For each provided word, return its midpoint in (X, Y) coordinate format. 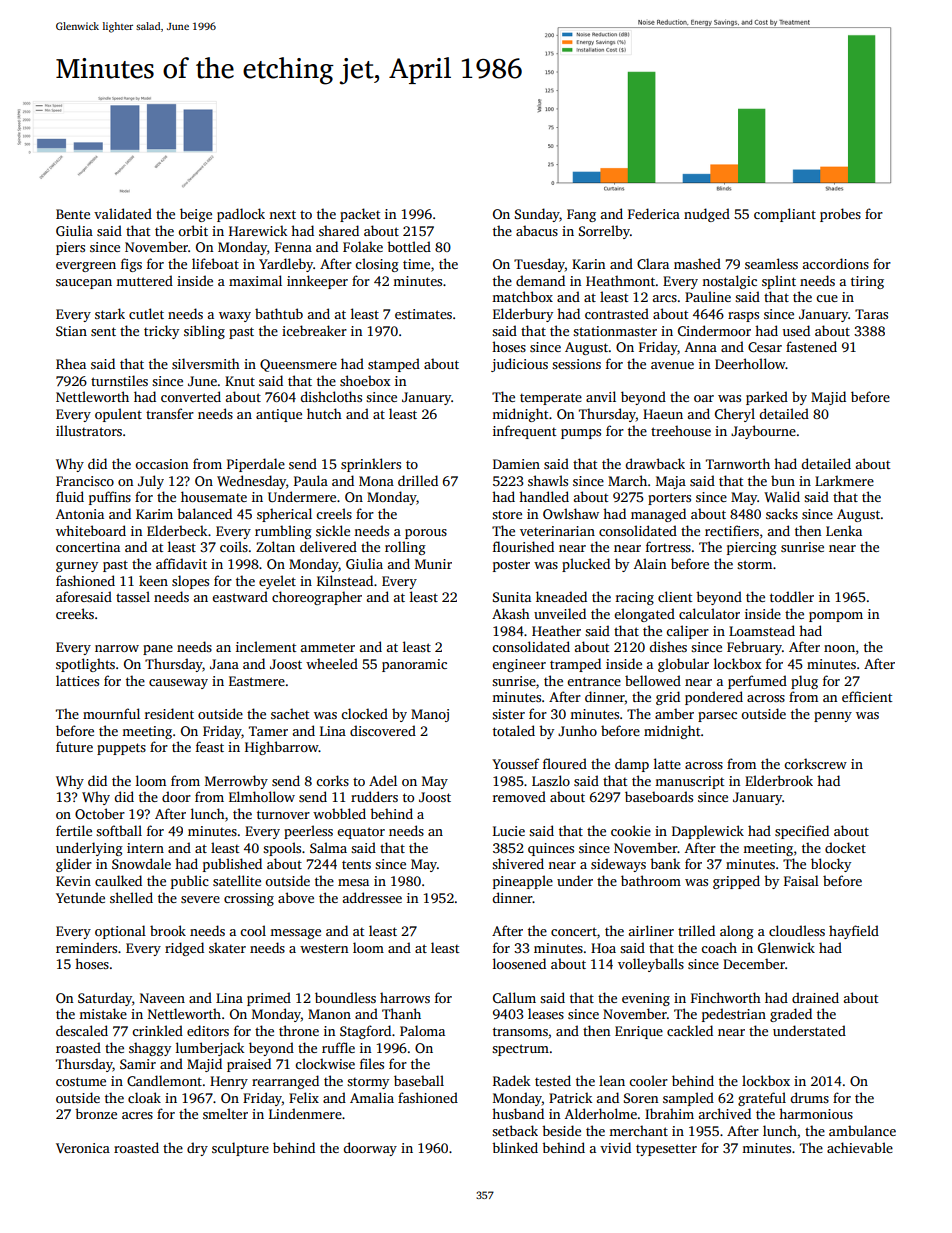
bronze (96, 1113)
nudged (707, 215)
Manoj (430, 715)
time (416, 264)
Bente (73, 214)
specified (802, 832)
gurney (77, 567)
